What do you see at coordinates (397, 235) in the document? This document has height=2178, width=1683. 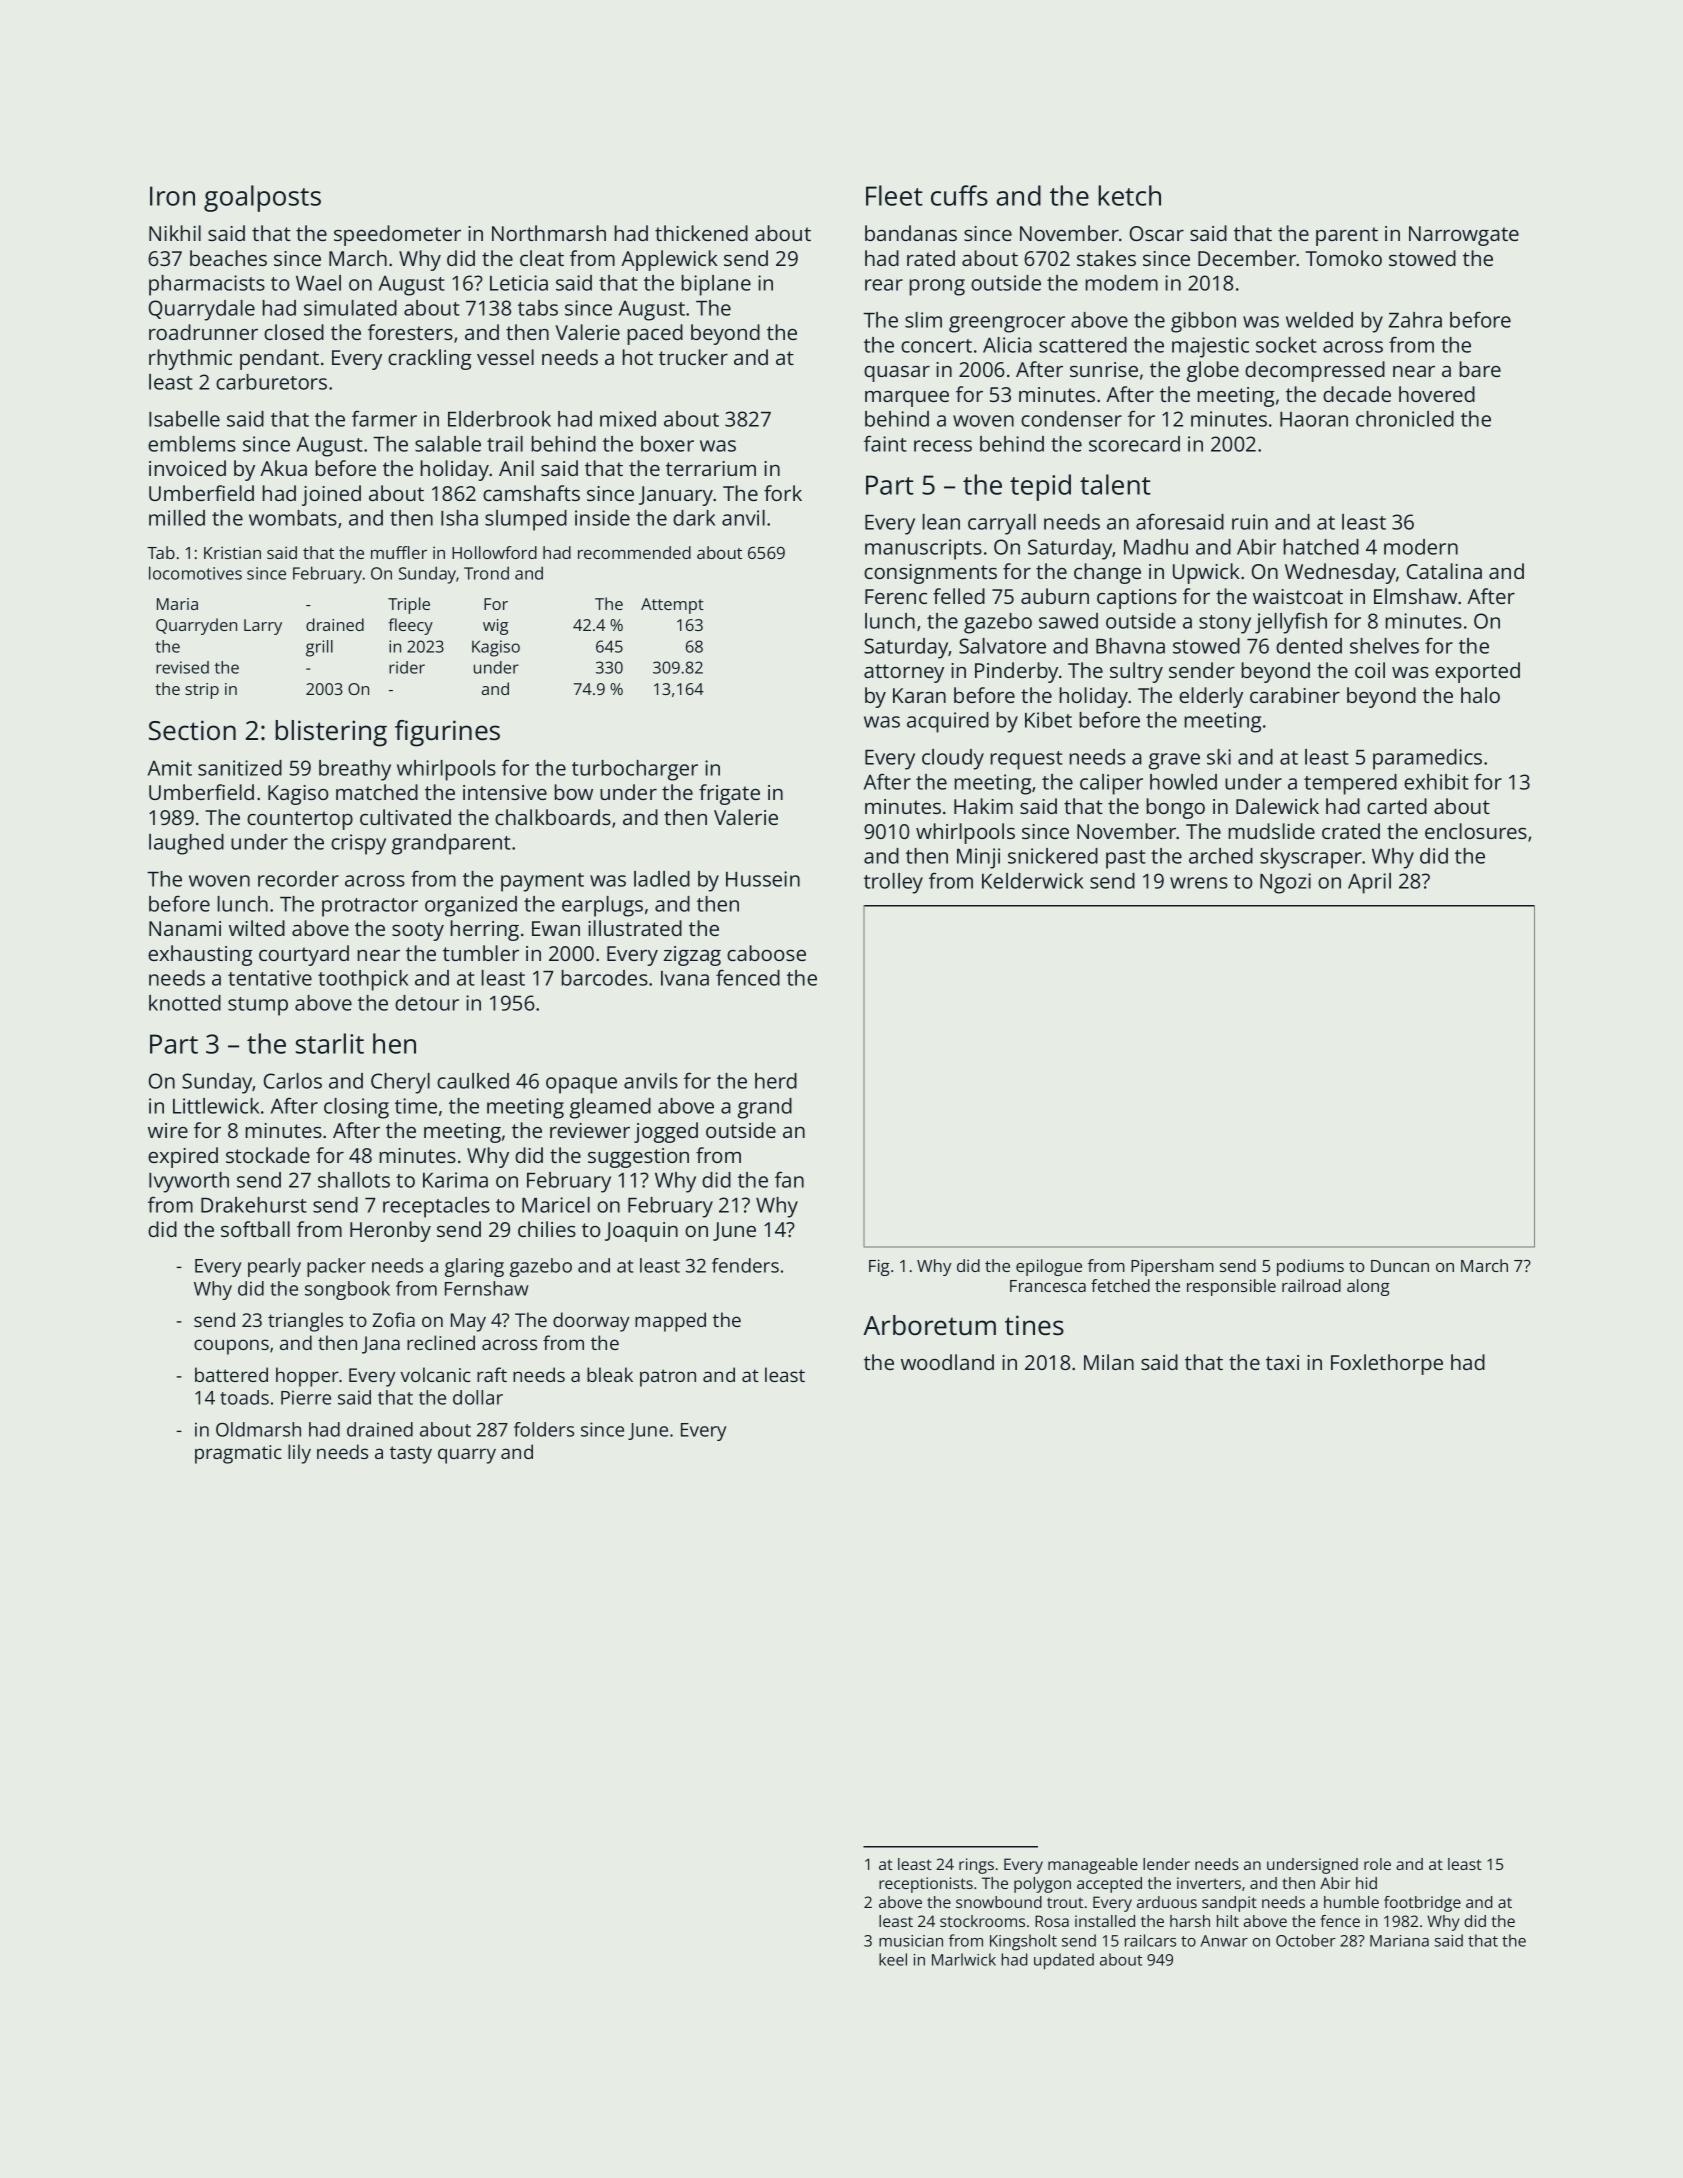 I see `speedometer` at bounding box center [397, 235].
